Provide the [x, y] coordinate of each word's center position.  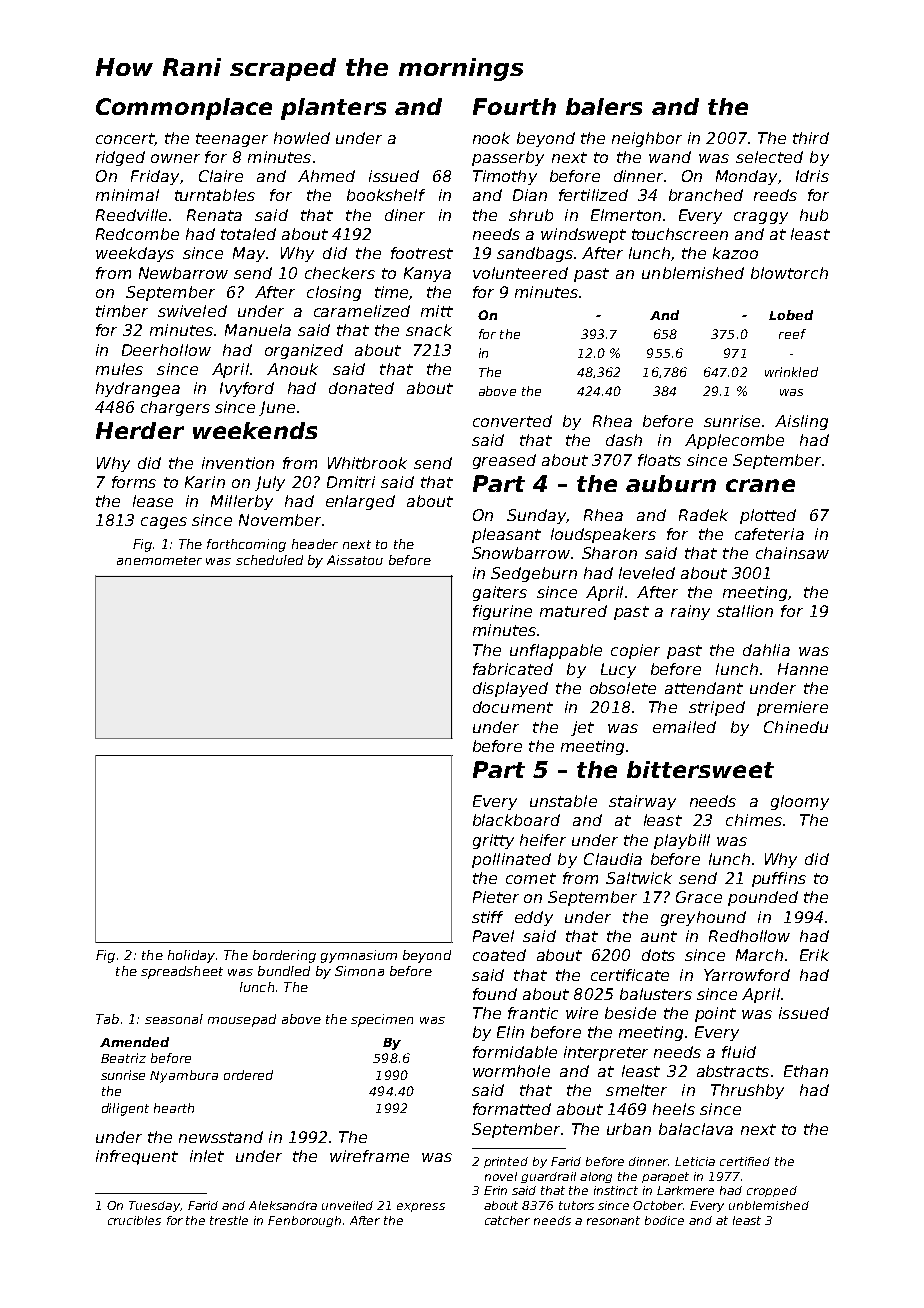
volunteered [520, 273]
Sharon [609, 553]
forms [134, 482]
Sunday [536, 516]
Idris [812, 176]
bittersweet [700, 769]
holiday [191, 956]
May [249, 254]
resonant [613, 1220]
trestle [229, 1220]
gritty [493, 841]
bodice [664, 1220]
